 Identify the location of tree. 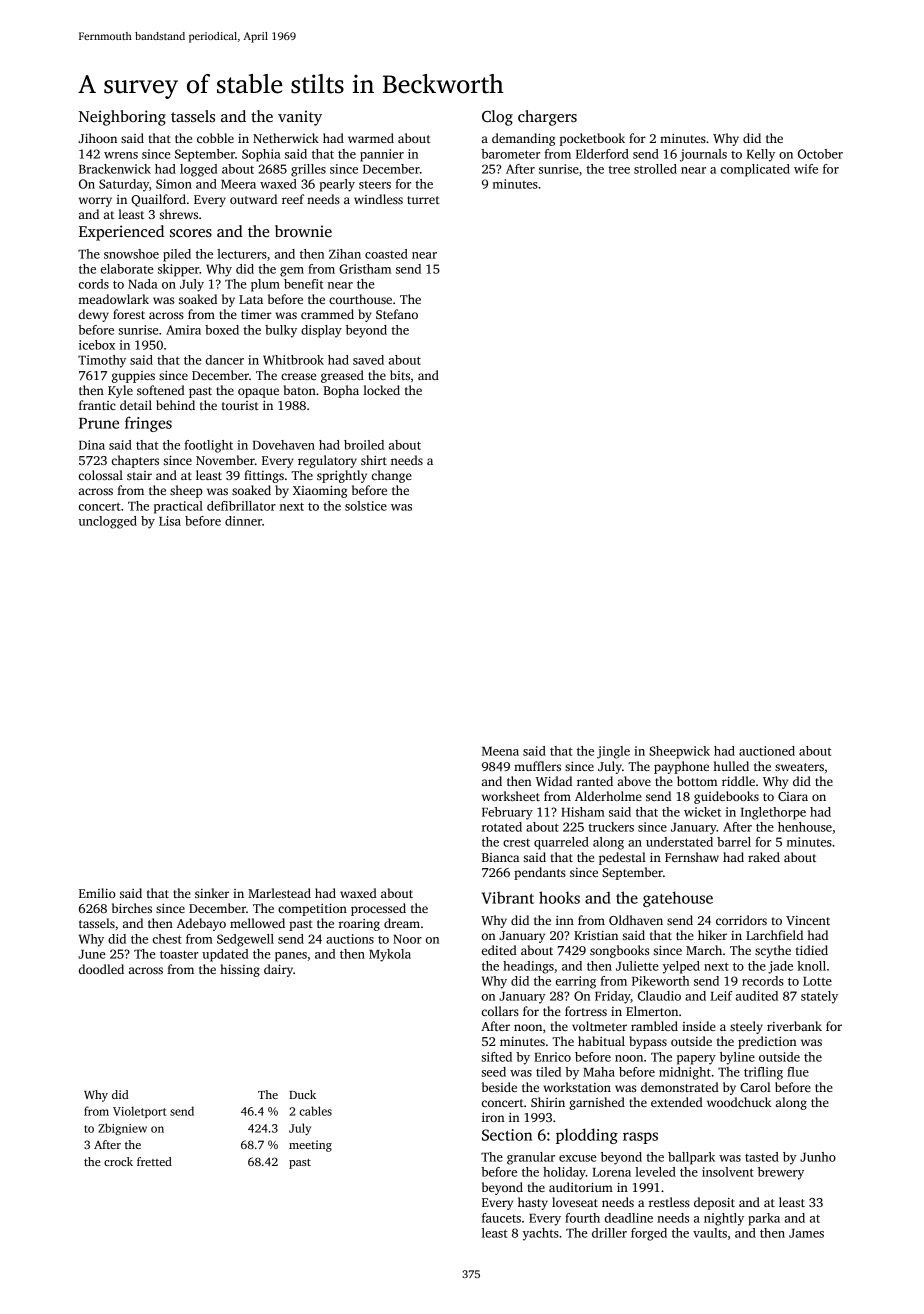
(619, 170).
